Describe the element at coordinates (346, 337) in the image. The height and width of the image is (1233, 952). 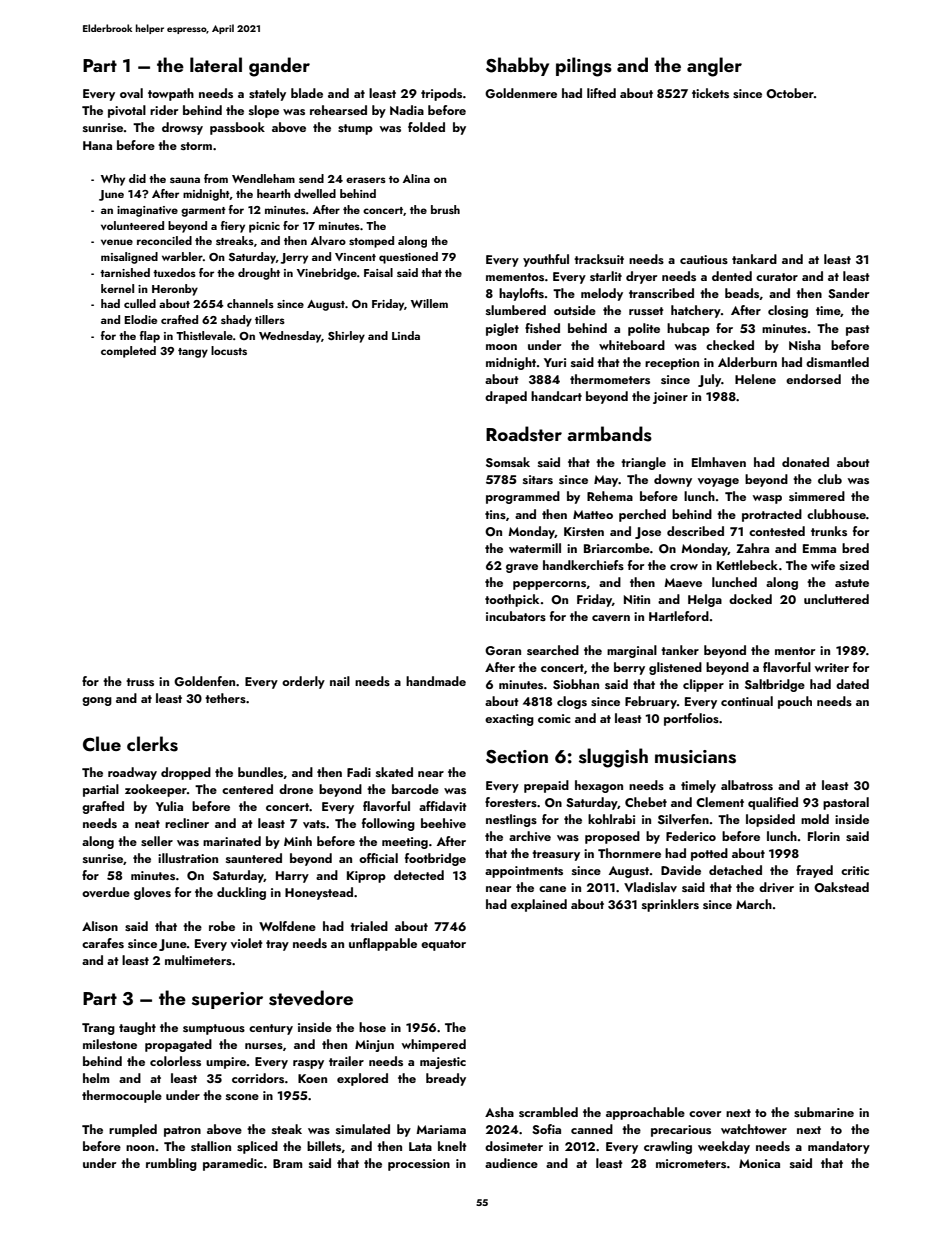
I see `Shirley` at that location.
